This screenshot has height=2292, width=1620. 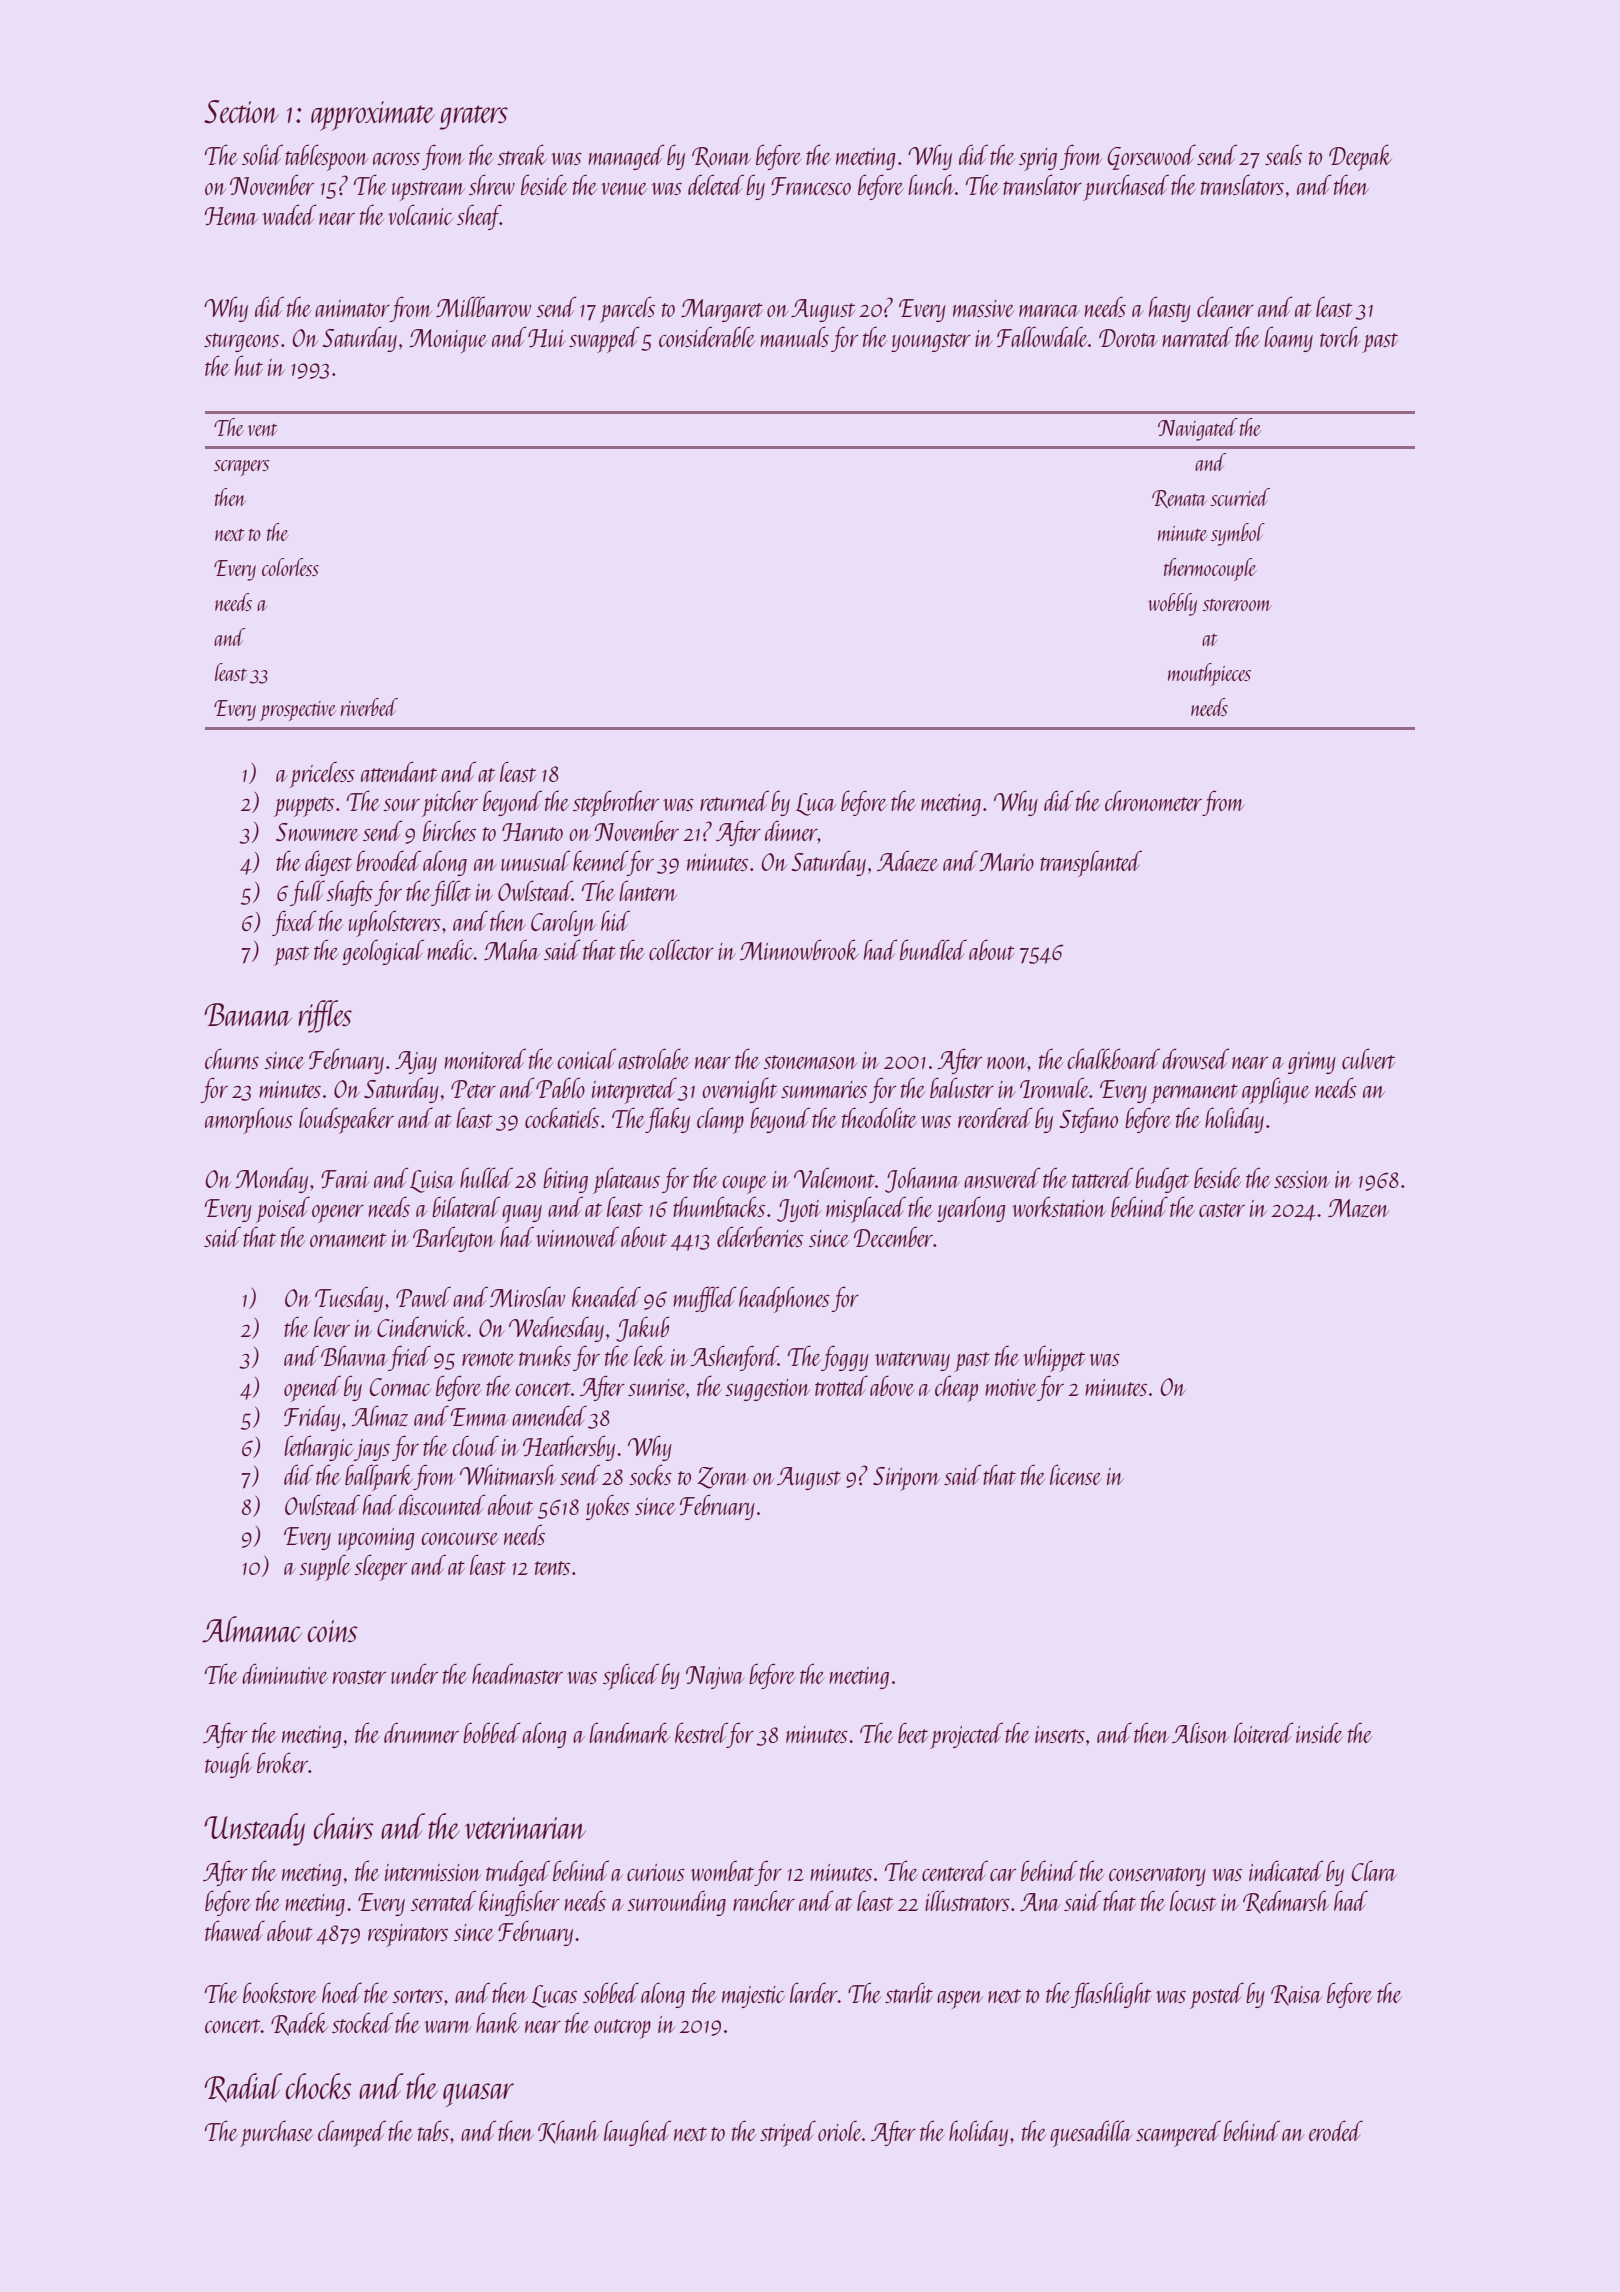 What do you see at coordinates (744, 1185) in the screenshot?
I see `coupe` at bounding box center [744, 1185].
